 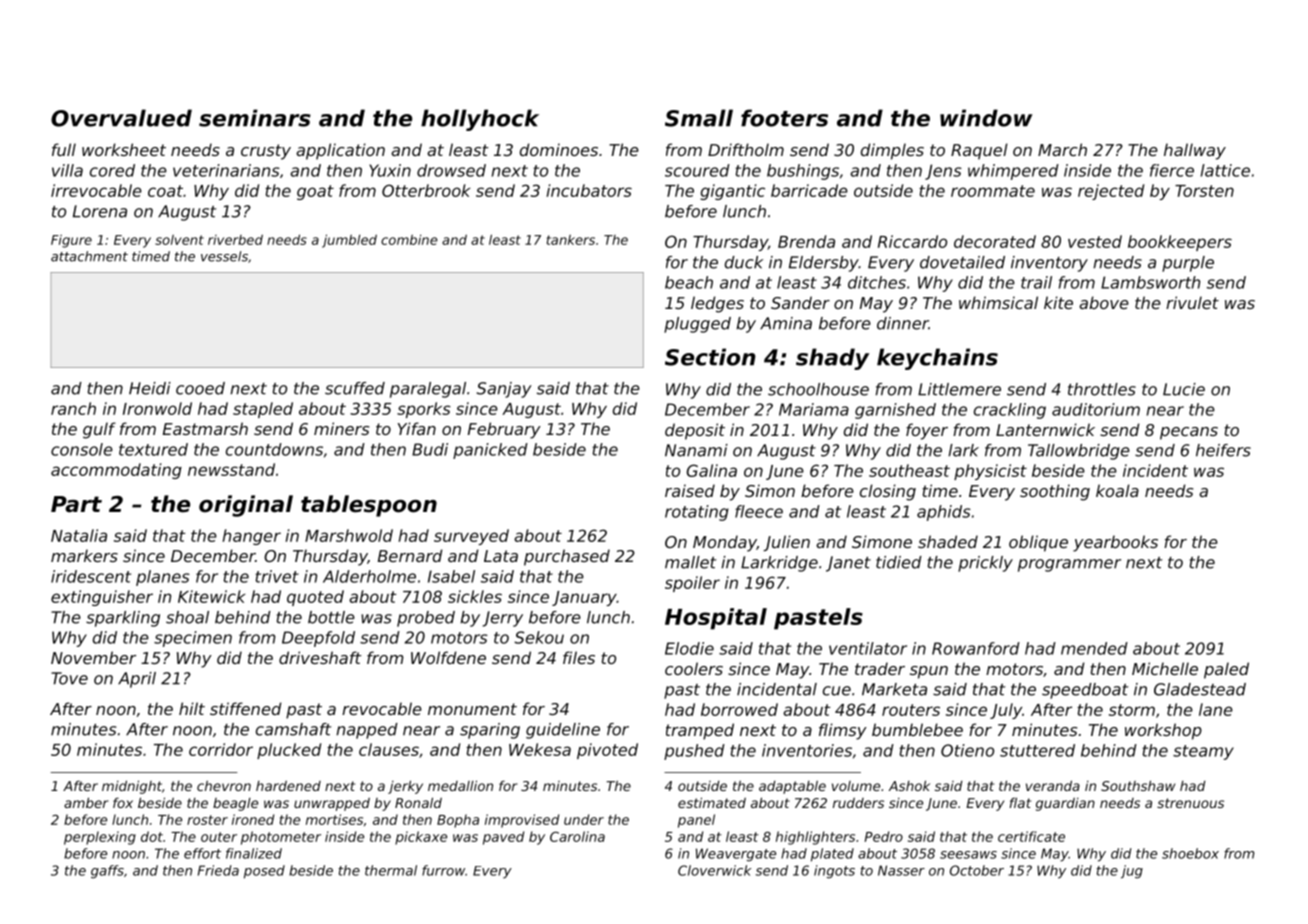 What do you see at coordinates (200, 388) in the document?
I see `cooed` at bounding box center [200, 388].
